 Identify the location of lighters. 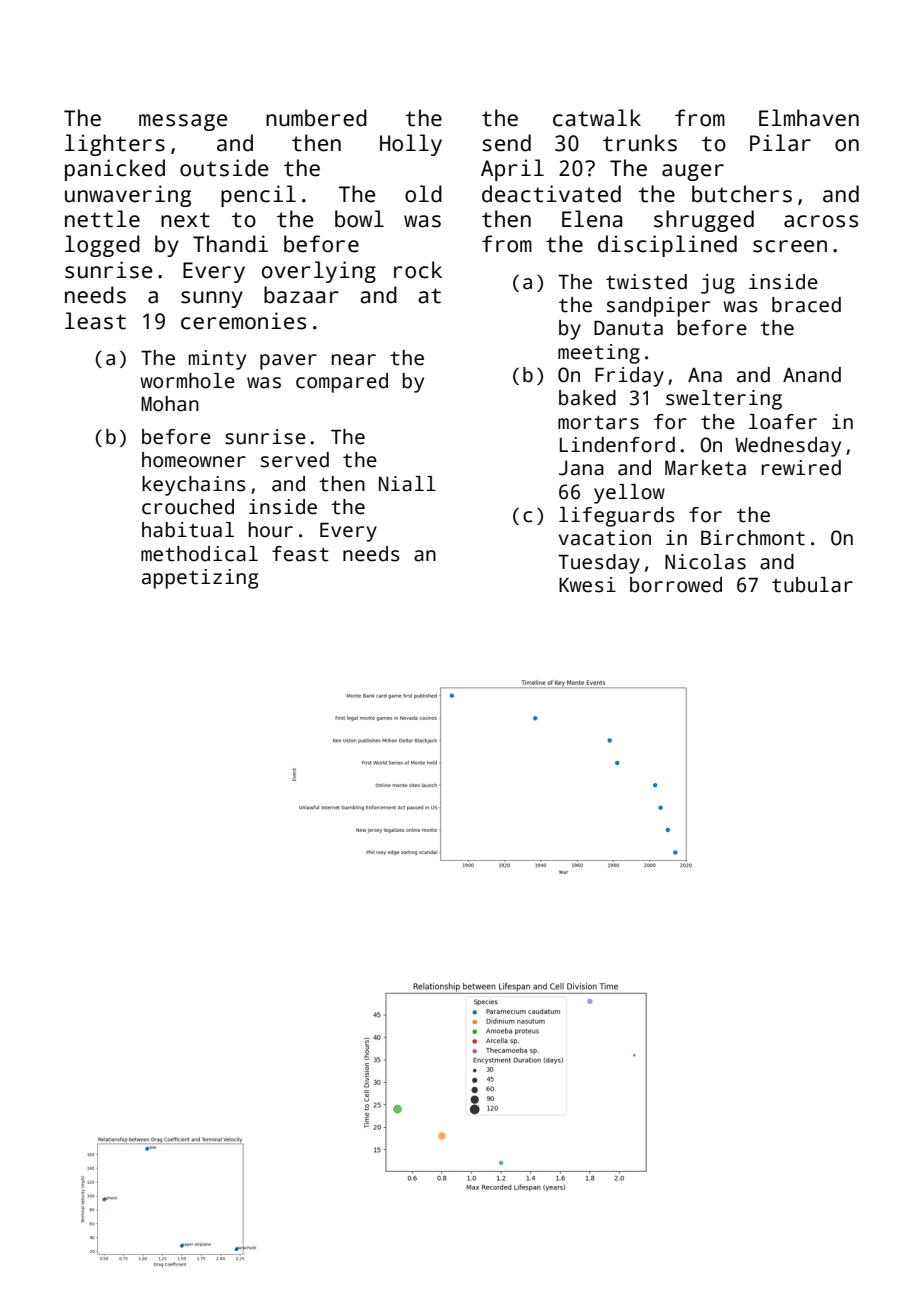
(115, 145).
